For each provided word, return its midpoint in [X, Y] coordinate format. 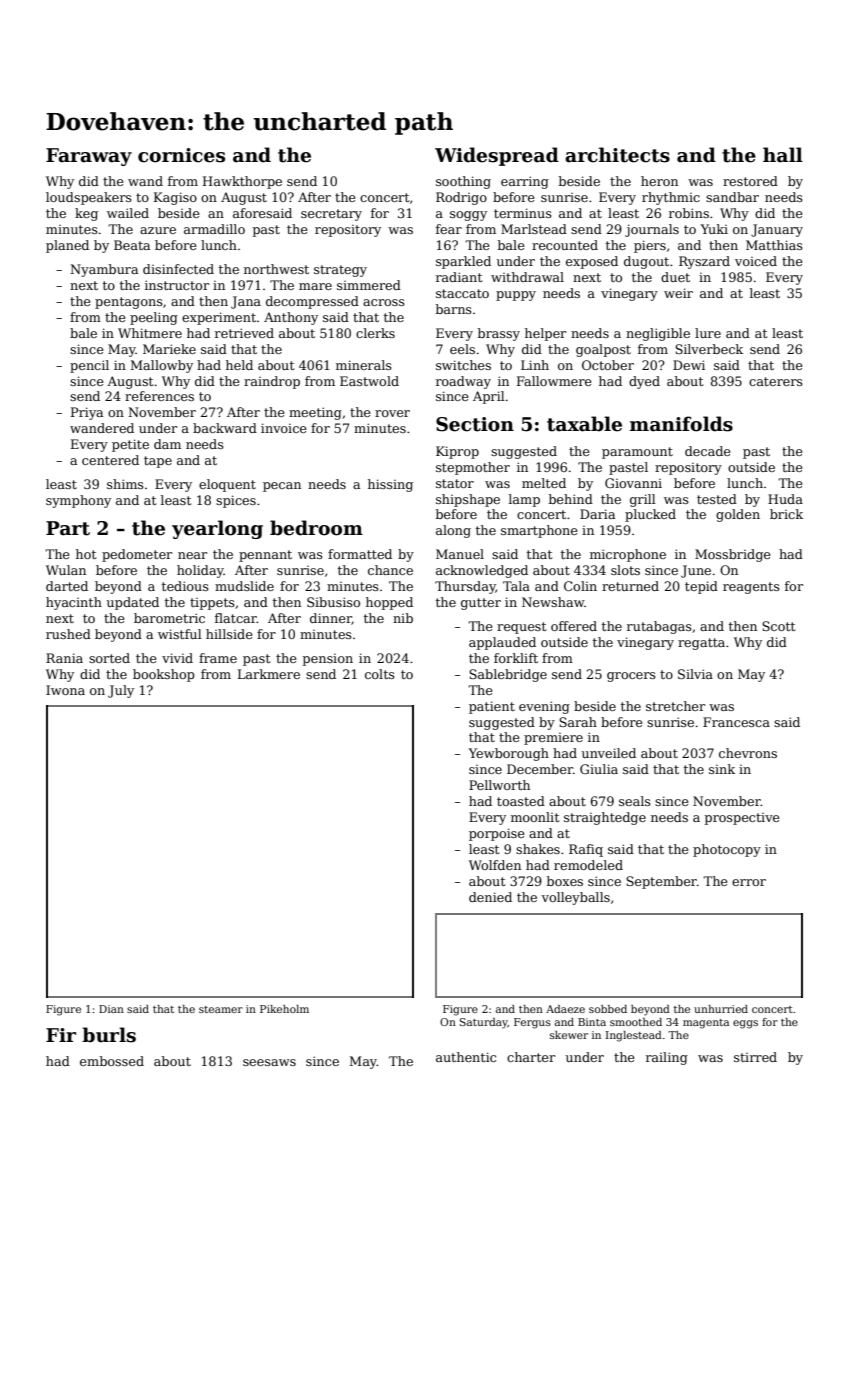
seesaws [269, 1062]
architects [617, 155]
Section [475, 424]
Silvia [695, 674]
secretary [331, 215]
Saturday [484, 1023]
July [121, 691]
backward [225, 428]
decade [708, 451]
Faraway [89, 157]
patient [492, 707]
